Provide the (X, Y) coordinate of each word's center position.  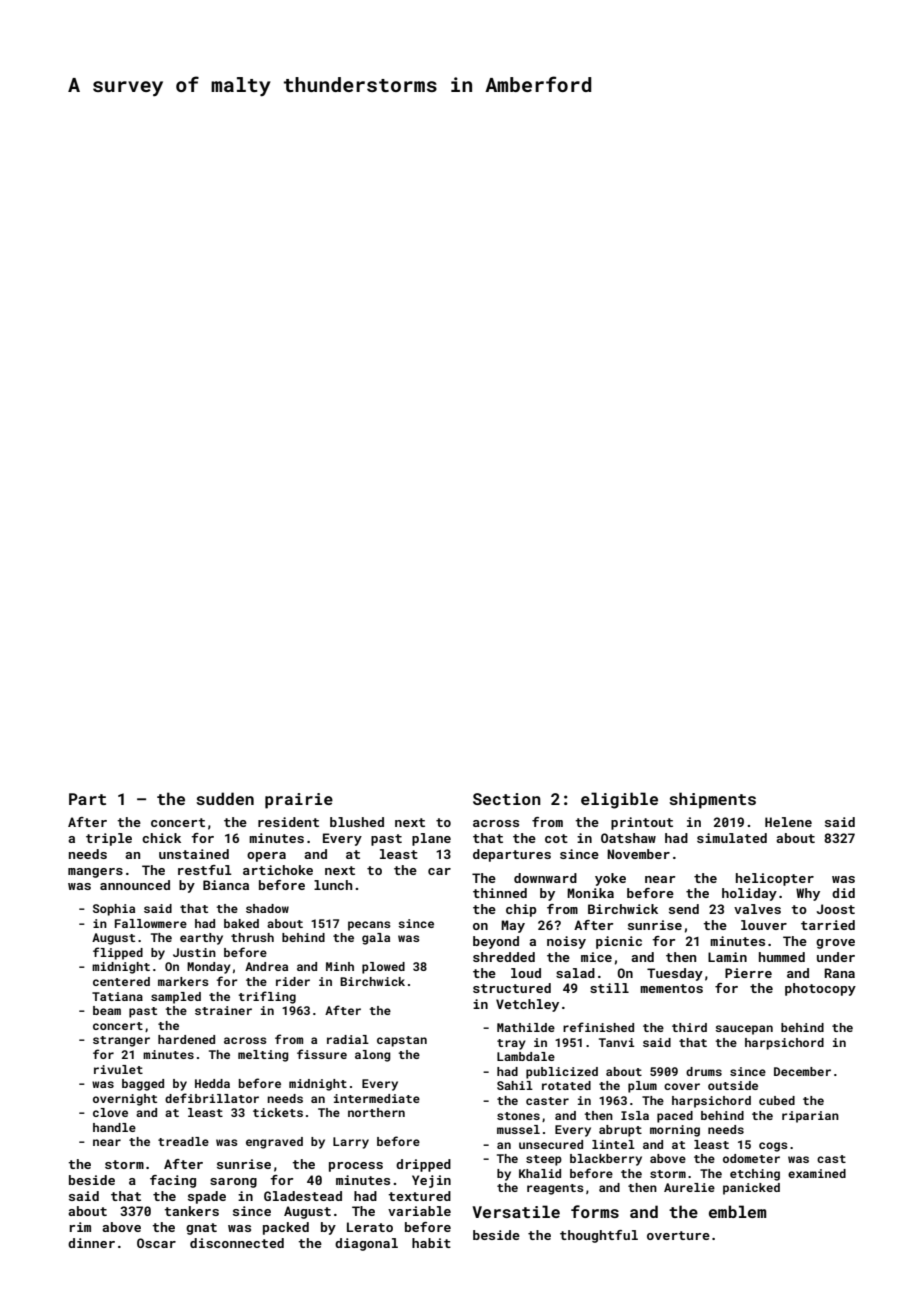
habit (431, 1243)
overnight (125, 1100)
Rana (839, 973)
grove (835, 944)
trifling (267, 997)
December (802, 1071)
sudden (225, 798)
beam (107, 1010)
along (373, 1056)
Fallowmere (151, 923)
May (513, 926)
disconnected (237, 1243)
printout (642, 823)
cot (556, 838)
